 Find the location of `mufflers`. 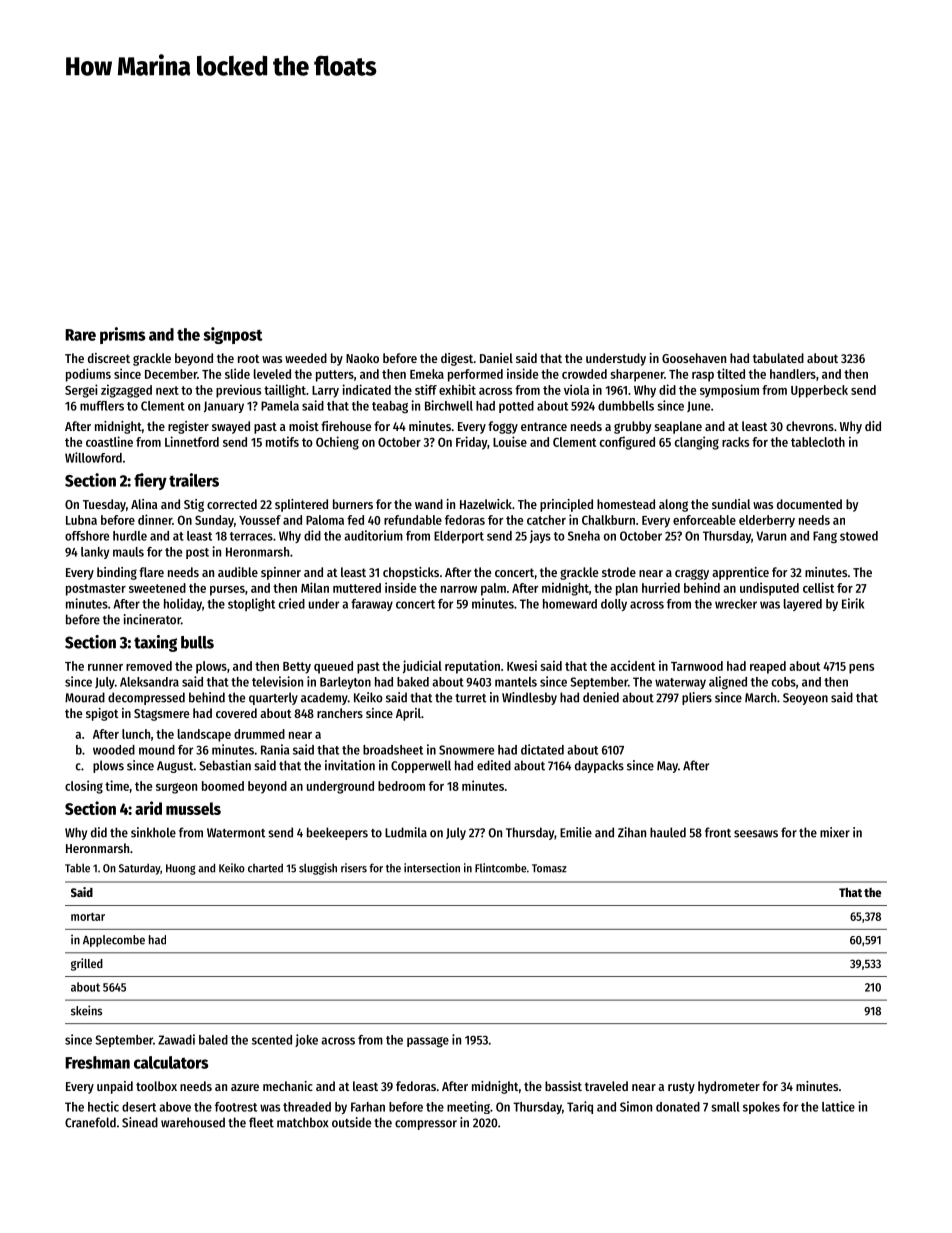

mufflers is located at coordinates (102, 406).
